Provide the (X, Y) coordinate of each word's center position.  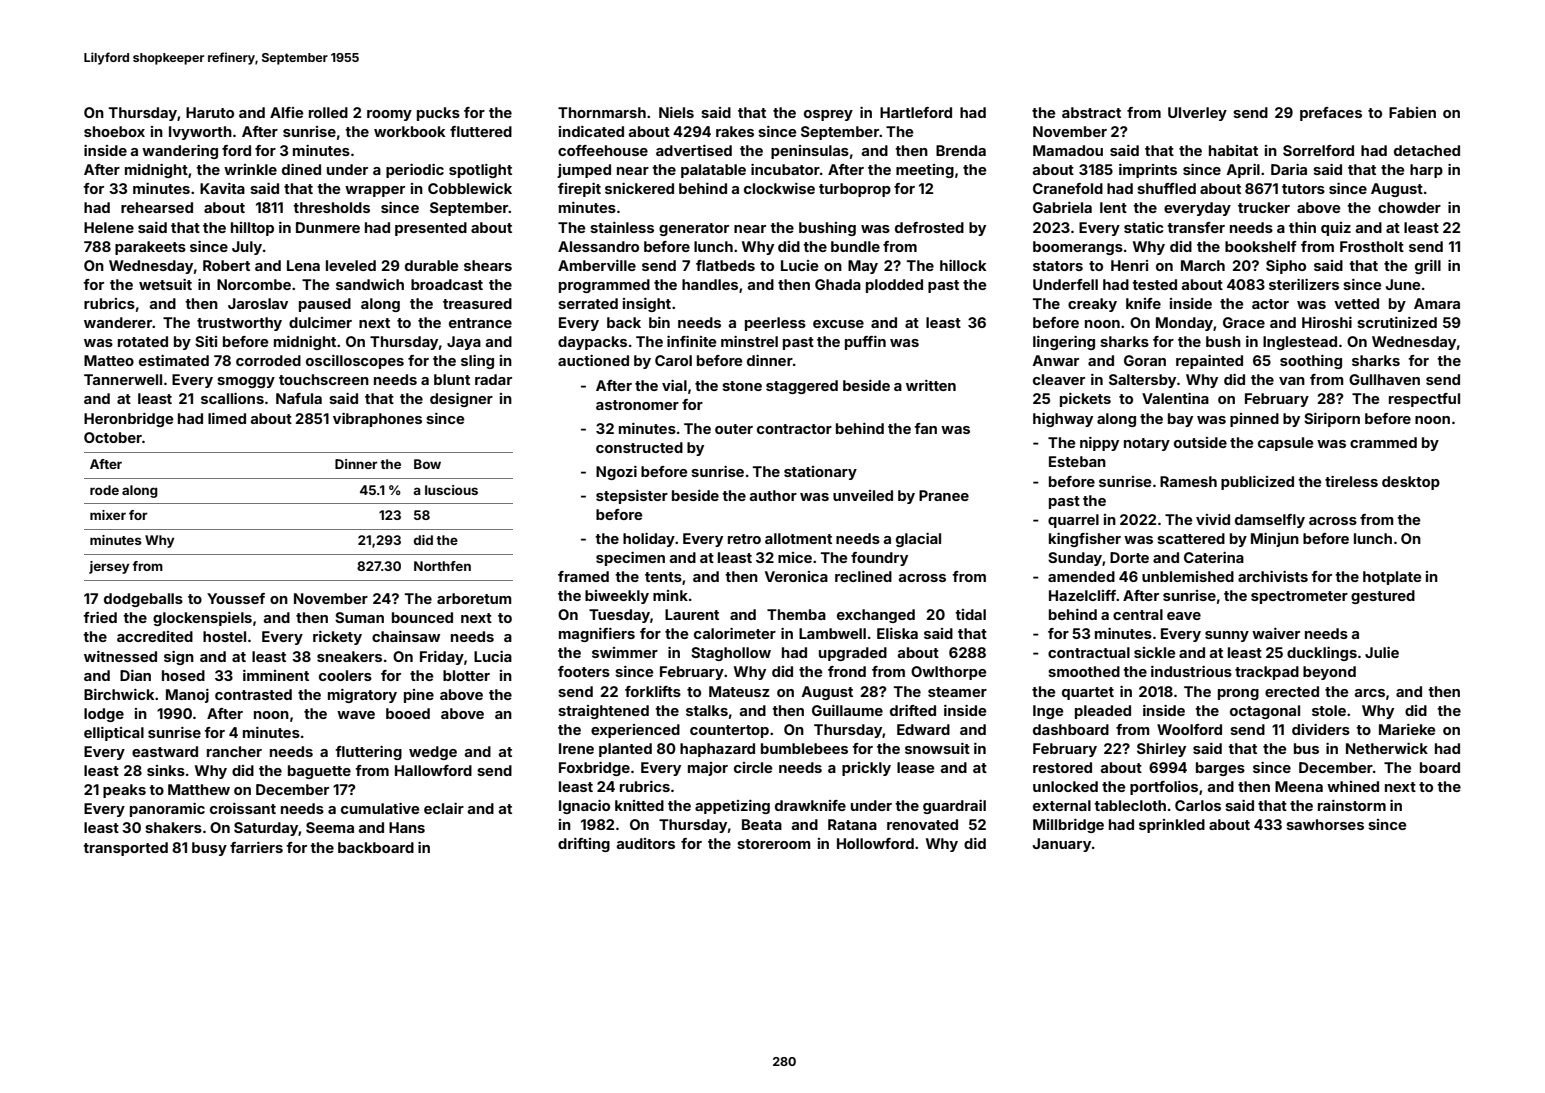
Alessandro (598, 246)
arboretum (474, 598)
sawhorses (1325, 824)
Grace (1244, 322)
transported (125, 849)
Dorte (1129, 557)
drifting (584, 845)
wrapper (375, 191)
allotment (798, 538)
